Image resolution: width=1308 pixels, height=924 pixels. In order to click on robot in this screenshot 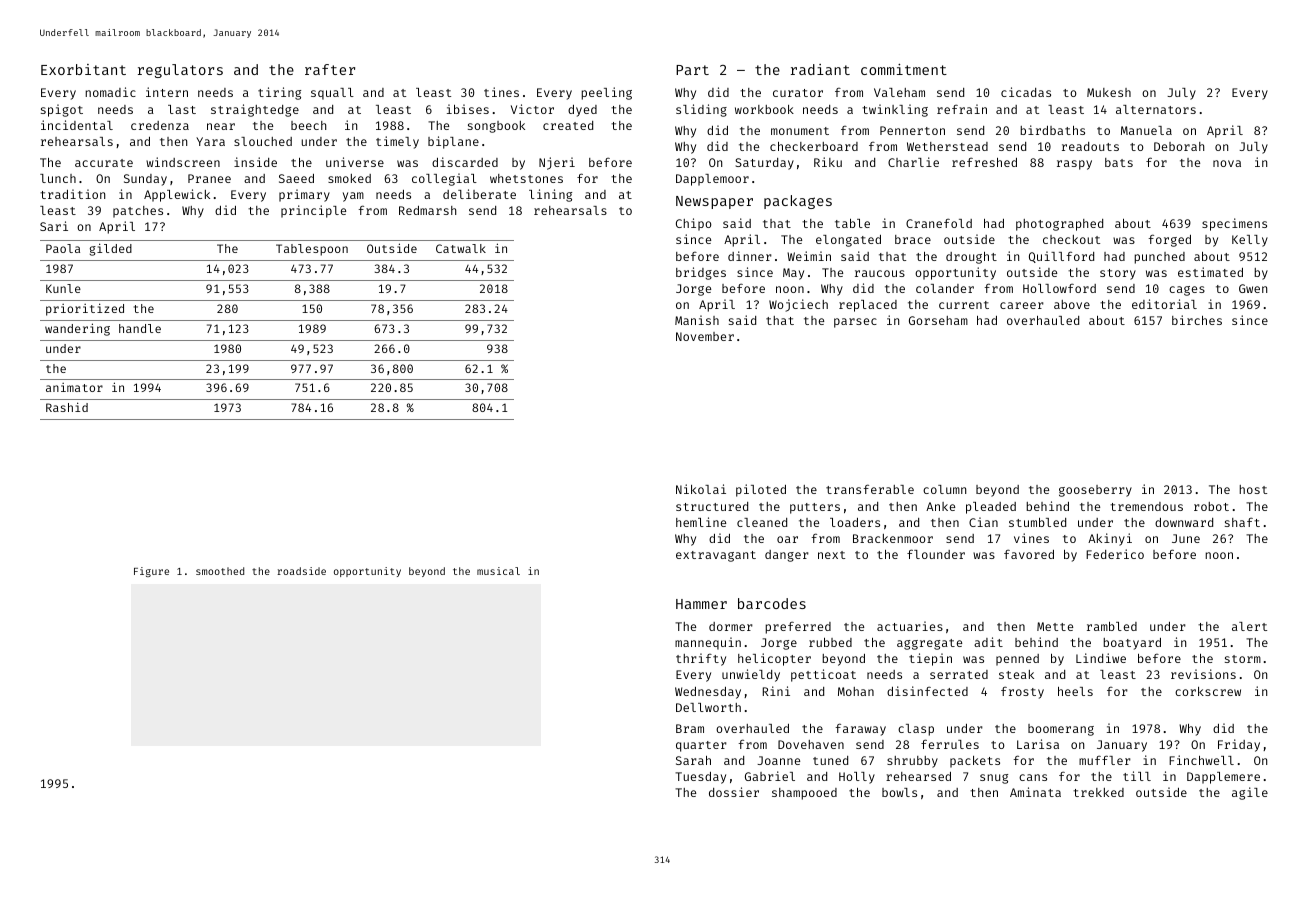, I will do `click(1211, 506)`.
